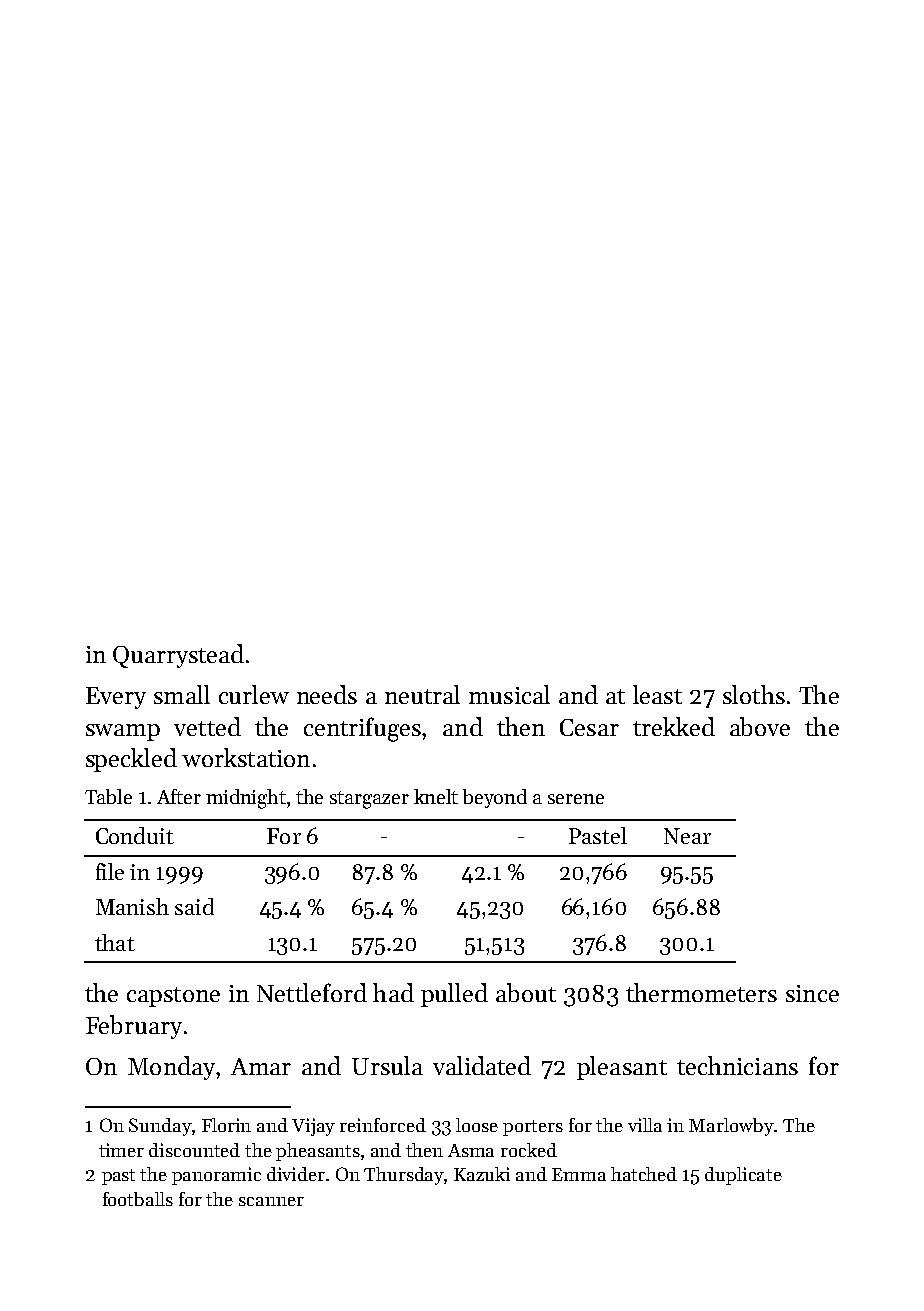 Image resolution: width=924 pixels, height=1311 pixels. Describe the element at coordinates (509, 694) in the screenshot. I see `musical` at that location.
